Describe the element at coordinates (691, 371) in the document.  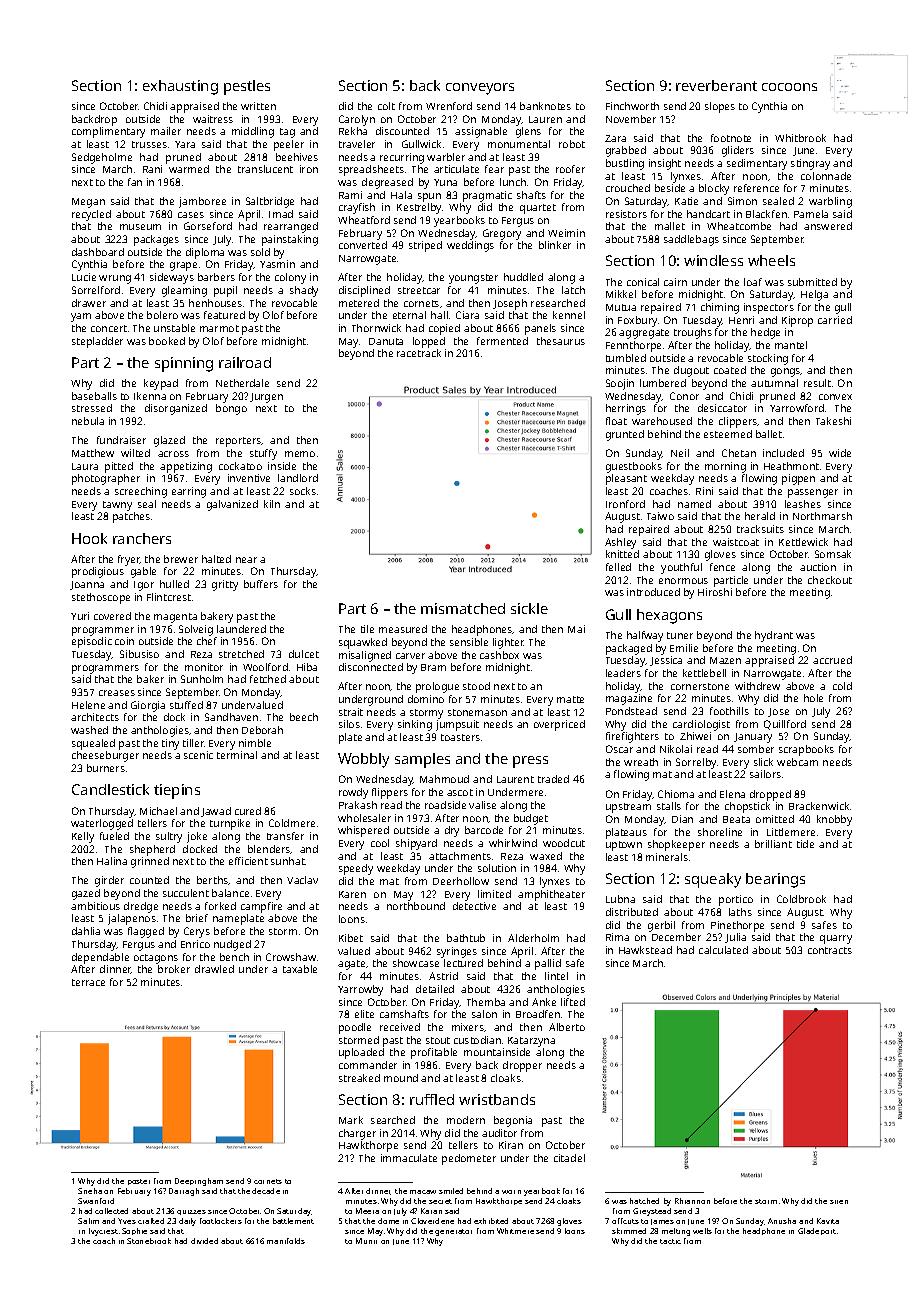
I see `dugout` at that location.
